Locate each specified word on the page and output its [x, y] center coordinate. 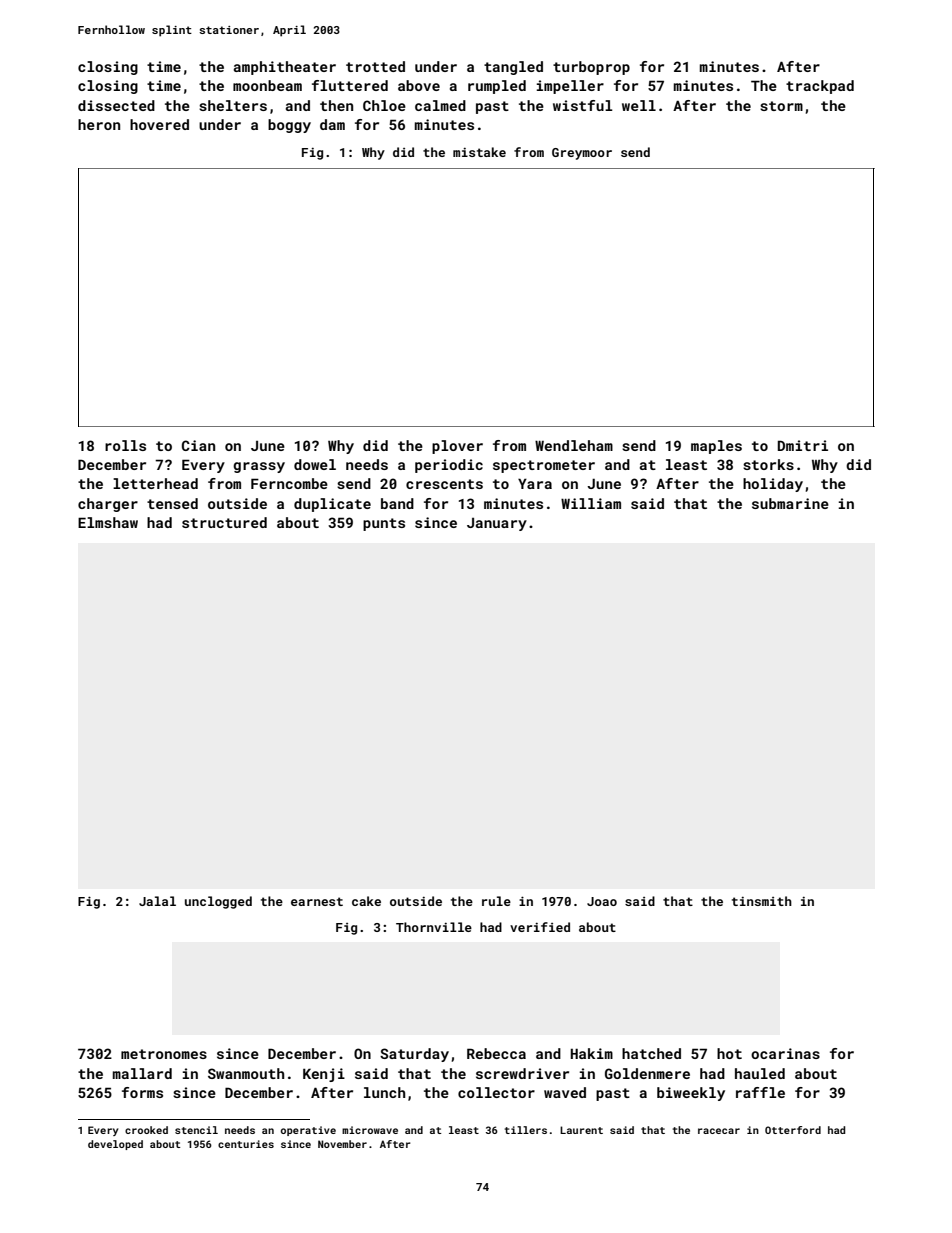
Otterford [793, 1130]
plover [457, 447]
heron [99, 124]
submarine [790, 503]
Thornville [434, 927]
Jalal [157, 901]
